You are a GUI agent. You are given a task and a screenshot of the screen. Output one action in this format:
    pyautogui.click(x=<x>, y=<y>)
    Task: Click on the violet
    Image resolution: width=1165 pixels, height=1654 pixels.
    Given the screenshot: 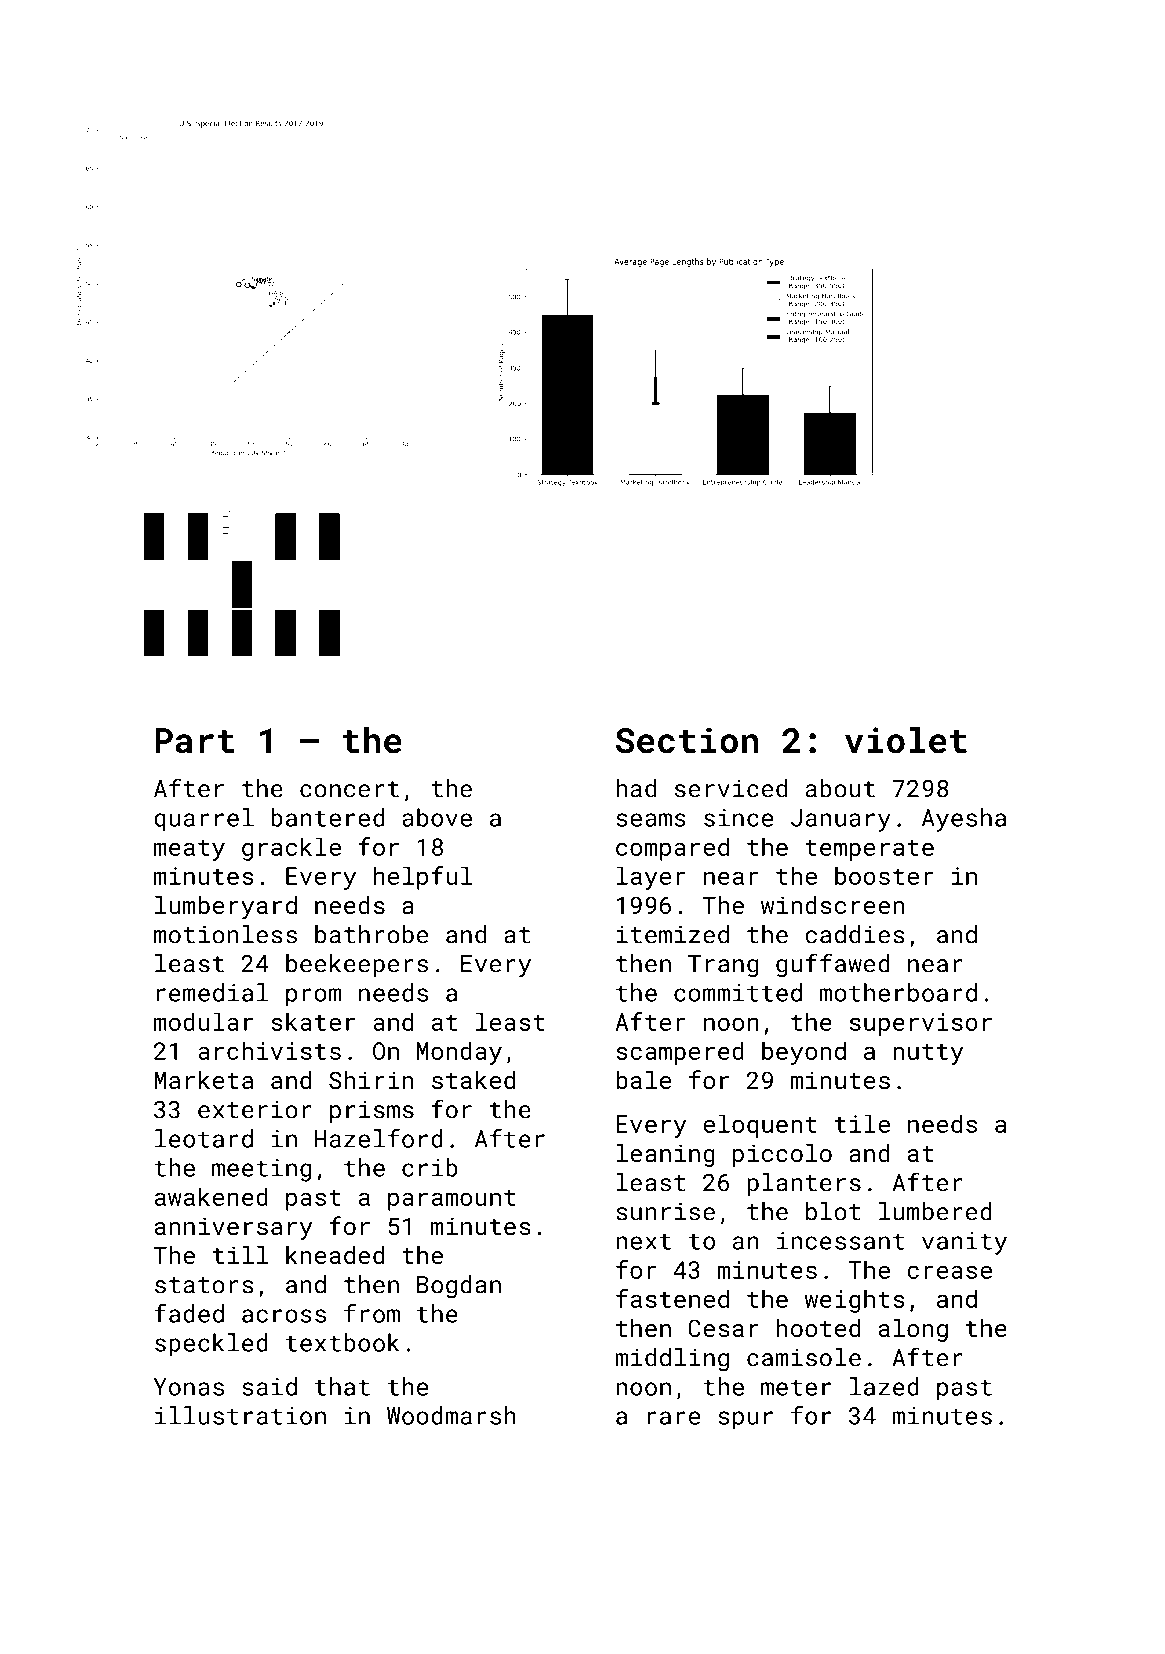 What is the action you would take?
    pyautogui.click(x=906, y=740)
